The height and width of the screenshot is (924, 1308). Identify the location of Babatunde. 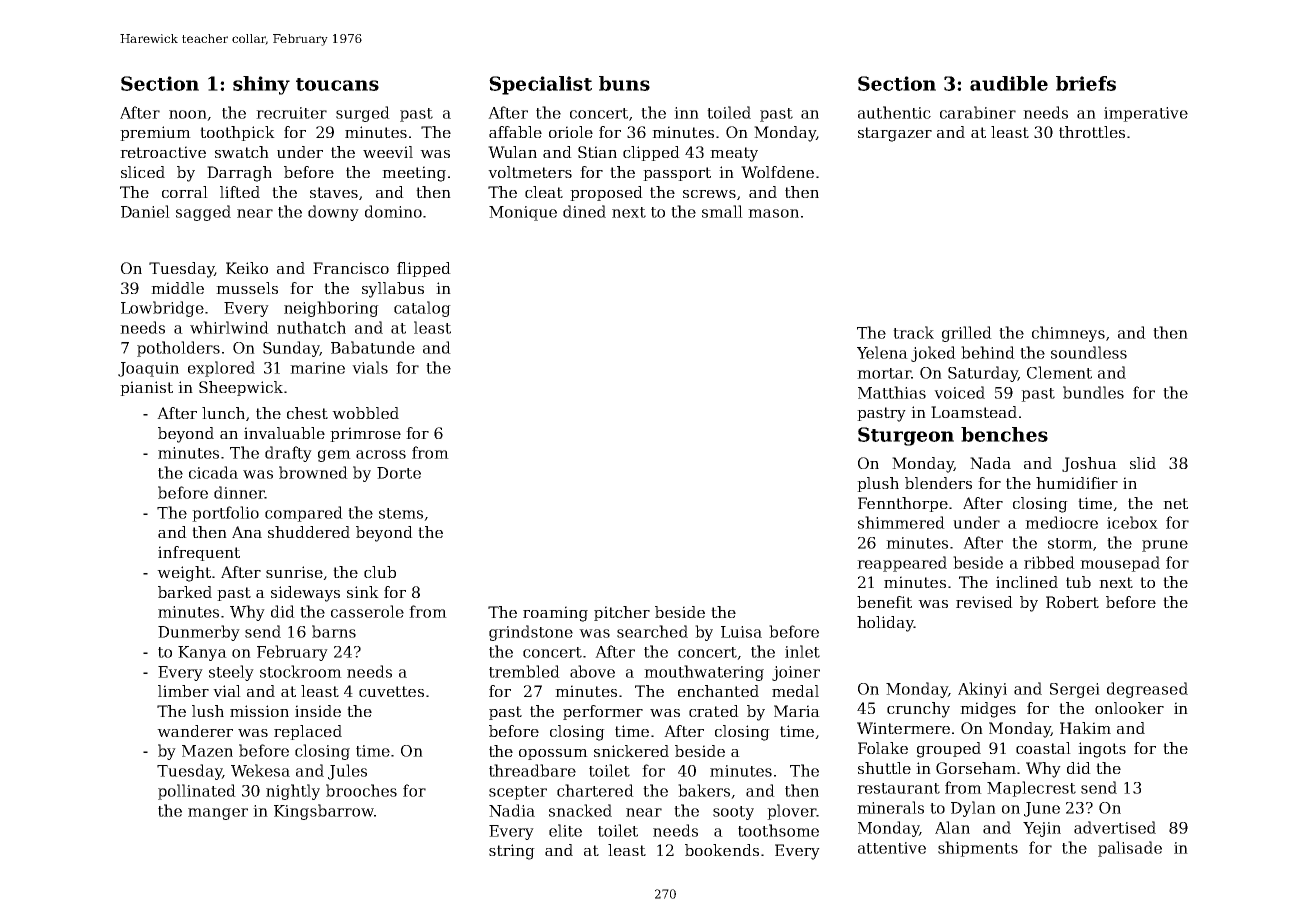
(373, 347).
